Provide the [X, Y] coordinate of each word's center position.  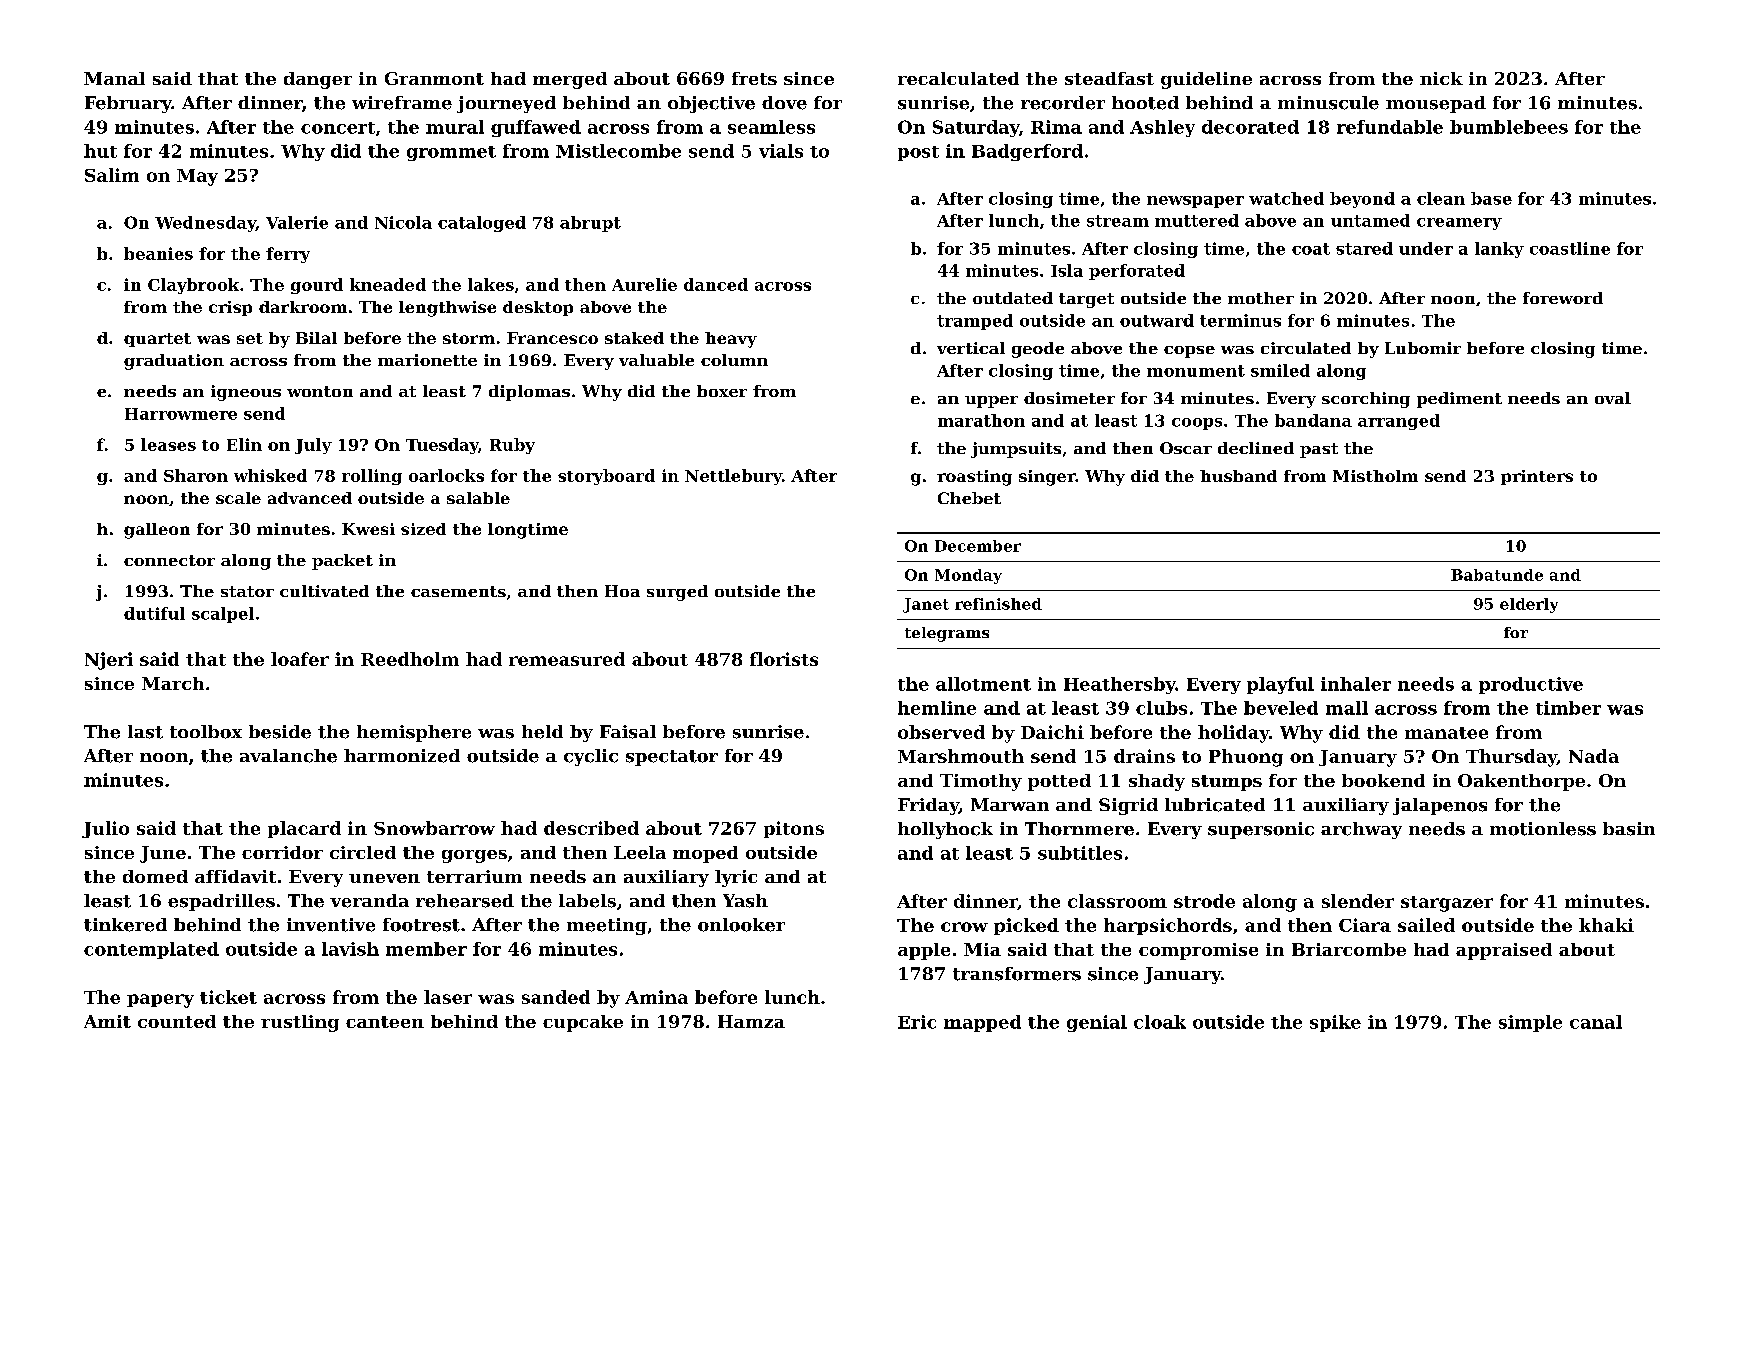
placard [304, 829]
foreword [1563, 298]
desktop [538, 308]
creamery [1459, 224]
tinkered [125, 925]
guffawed [536, 128]
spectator [672, 758]
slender [1358, 901]
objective [711, 104]
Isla [1067, 270]
